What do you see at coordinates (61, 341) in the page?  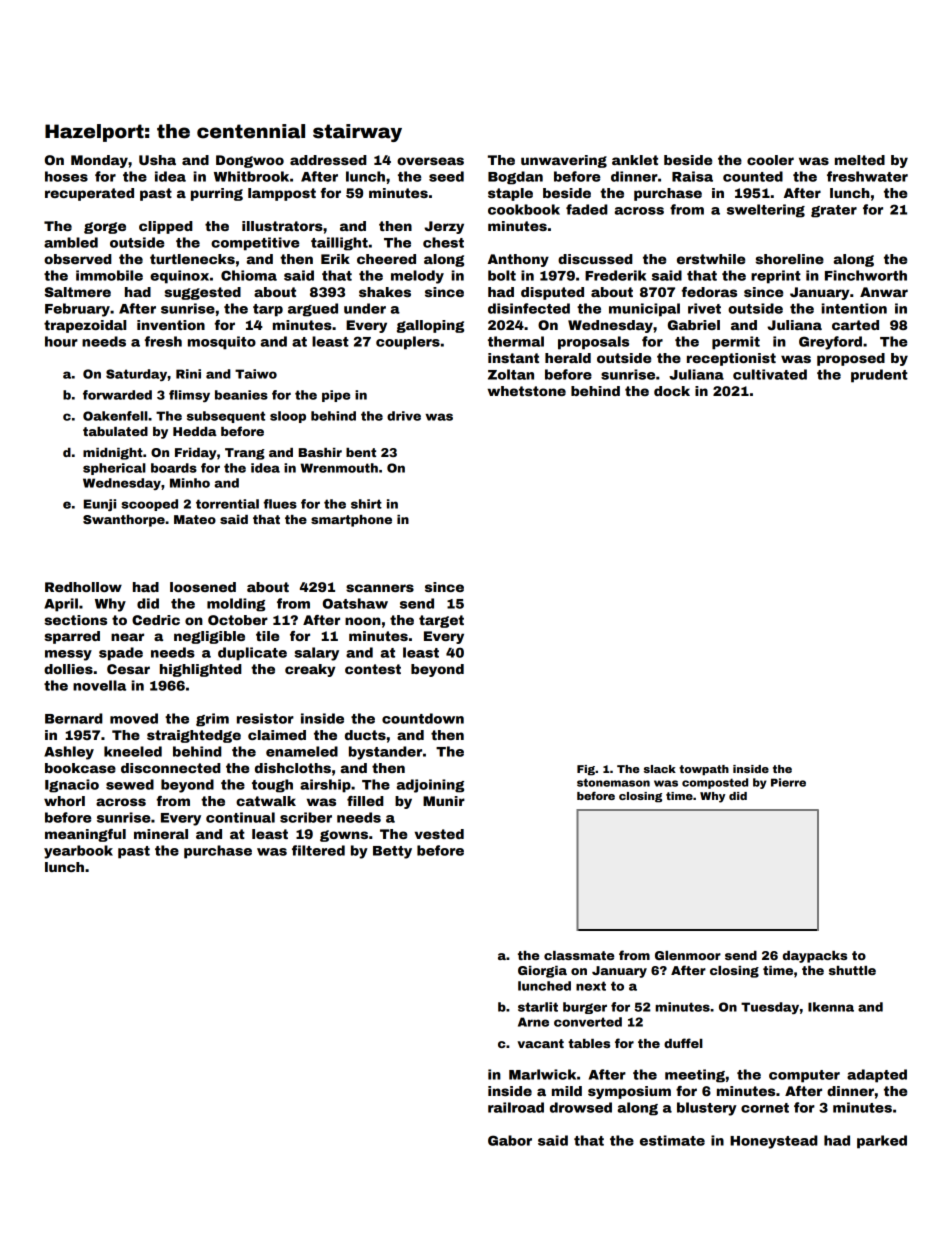 I see `hour` at bounding box center [61, 341].
